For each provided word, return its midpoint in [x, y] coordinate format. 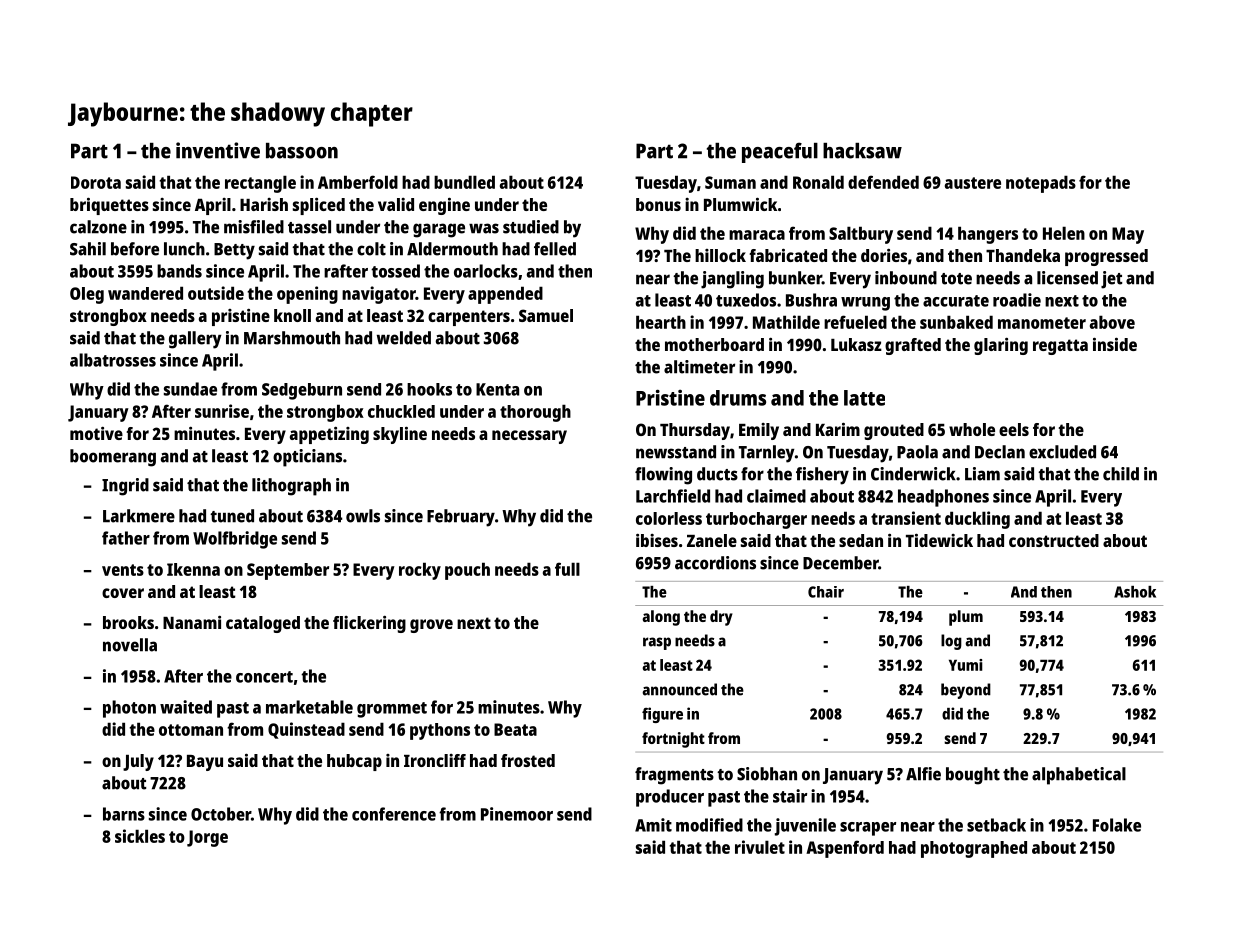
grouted [894, 431]
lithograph [291, 487]
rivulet [760, 847]
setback [996, 825]
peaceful [780, 152]
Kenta [497, 389]
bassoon [302, 151]
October [221, 814]
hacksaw [862, 151]
